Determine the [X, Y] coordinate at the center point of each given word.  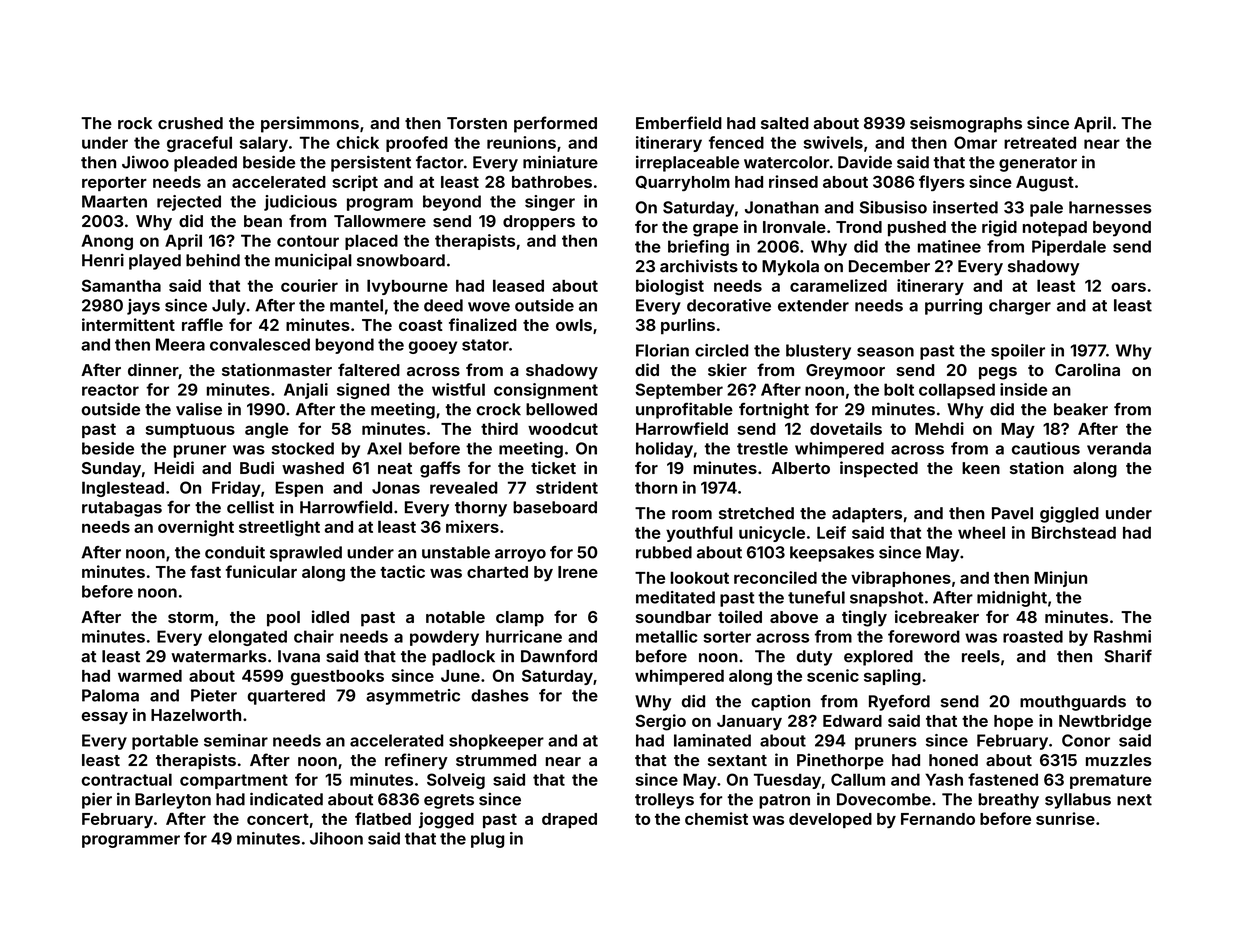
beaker [1081, 409]
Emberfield [679, 122]
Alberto [801, 468]
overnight [196, 528]
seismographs [966, 124]
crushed [190, 123]
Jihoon [336, 838]
